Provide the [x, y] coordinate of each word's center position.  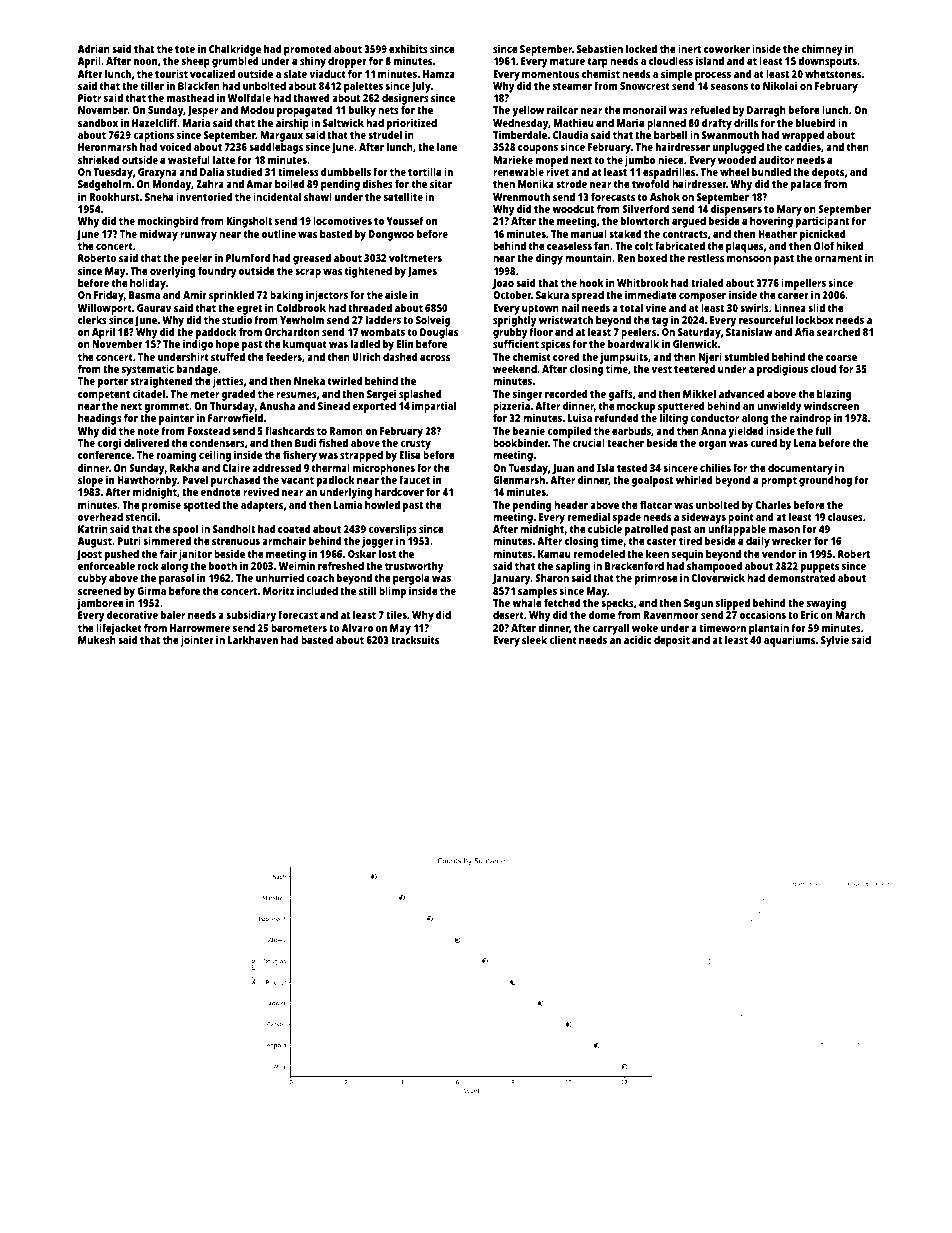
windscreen [831, 405]
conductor [714, 417]
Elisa [409, 454]
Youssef [405, 220]
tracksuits [415, 639]
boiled [290, 183]
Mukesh [97, 640]
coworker [727, 48]
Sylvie [835, 641]
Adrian [94, 48]
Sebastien [600, 48]
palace [806, 185]
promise [161, 506]
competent [104, 396]
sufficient [516, 344]
